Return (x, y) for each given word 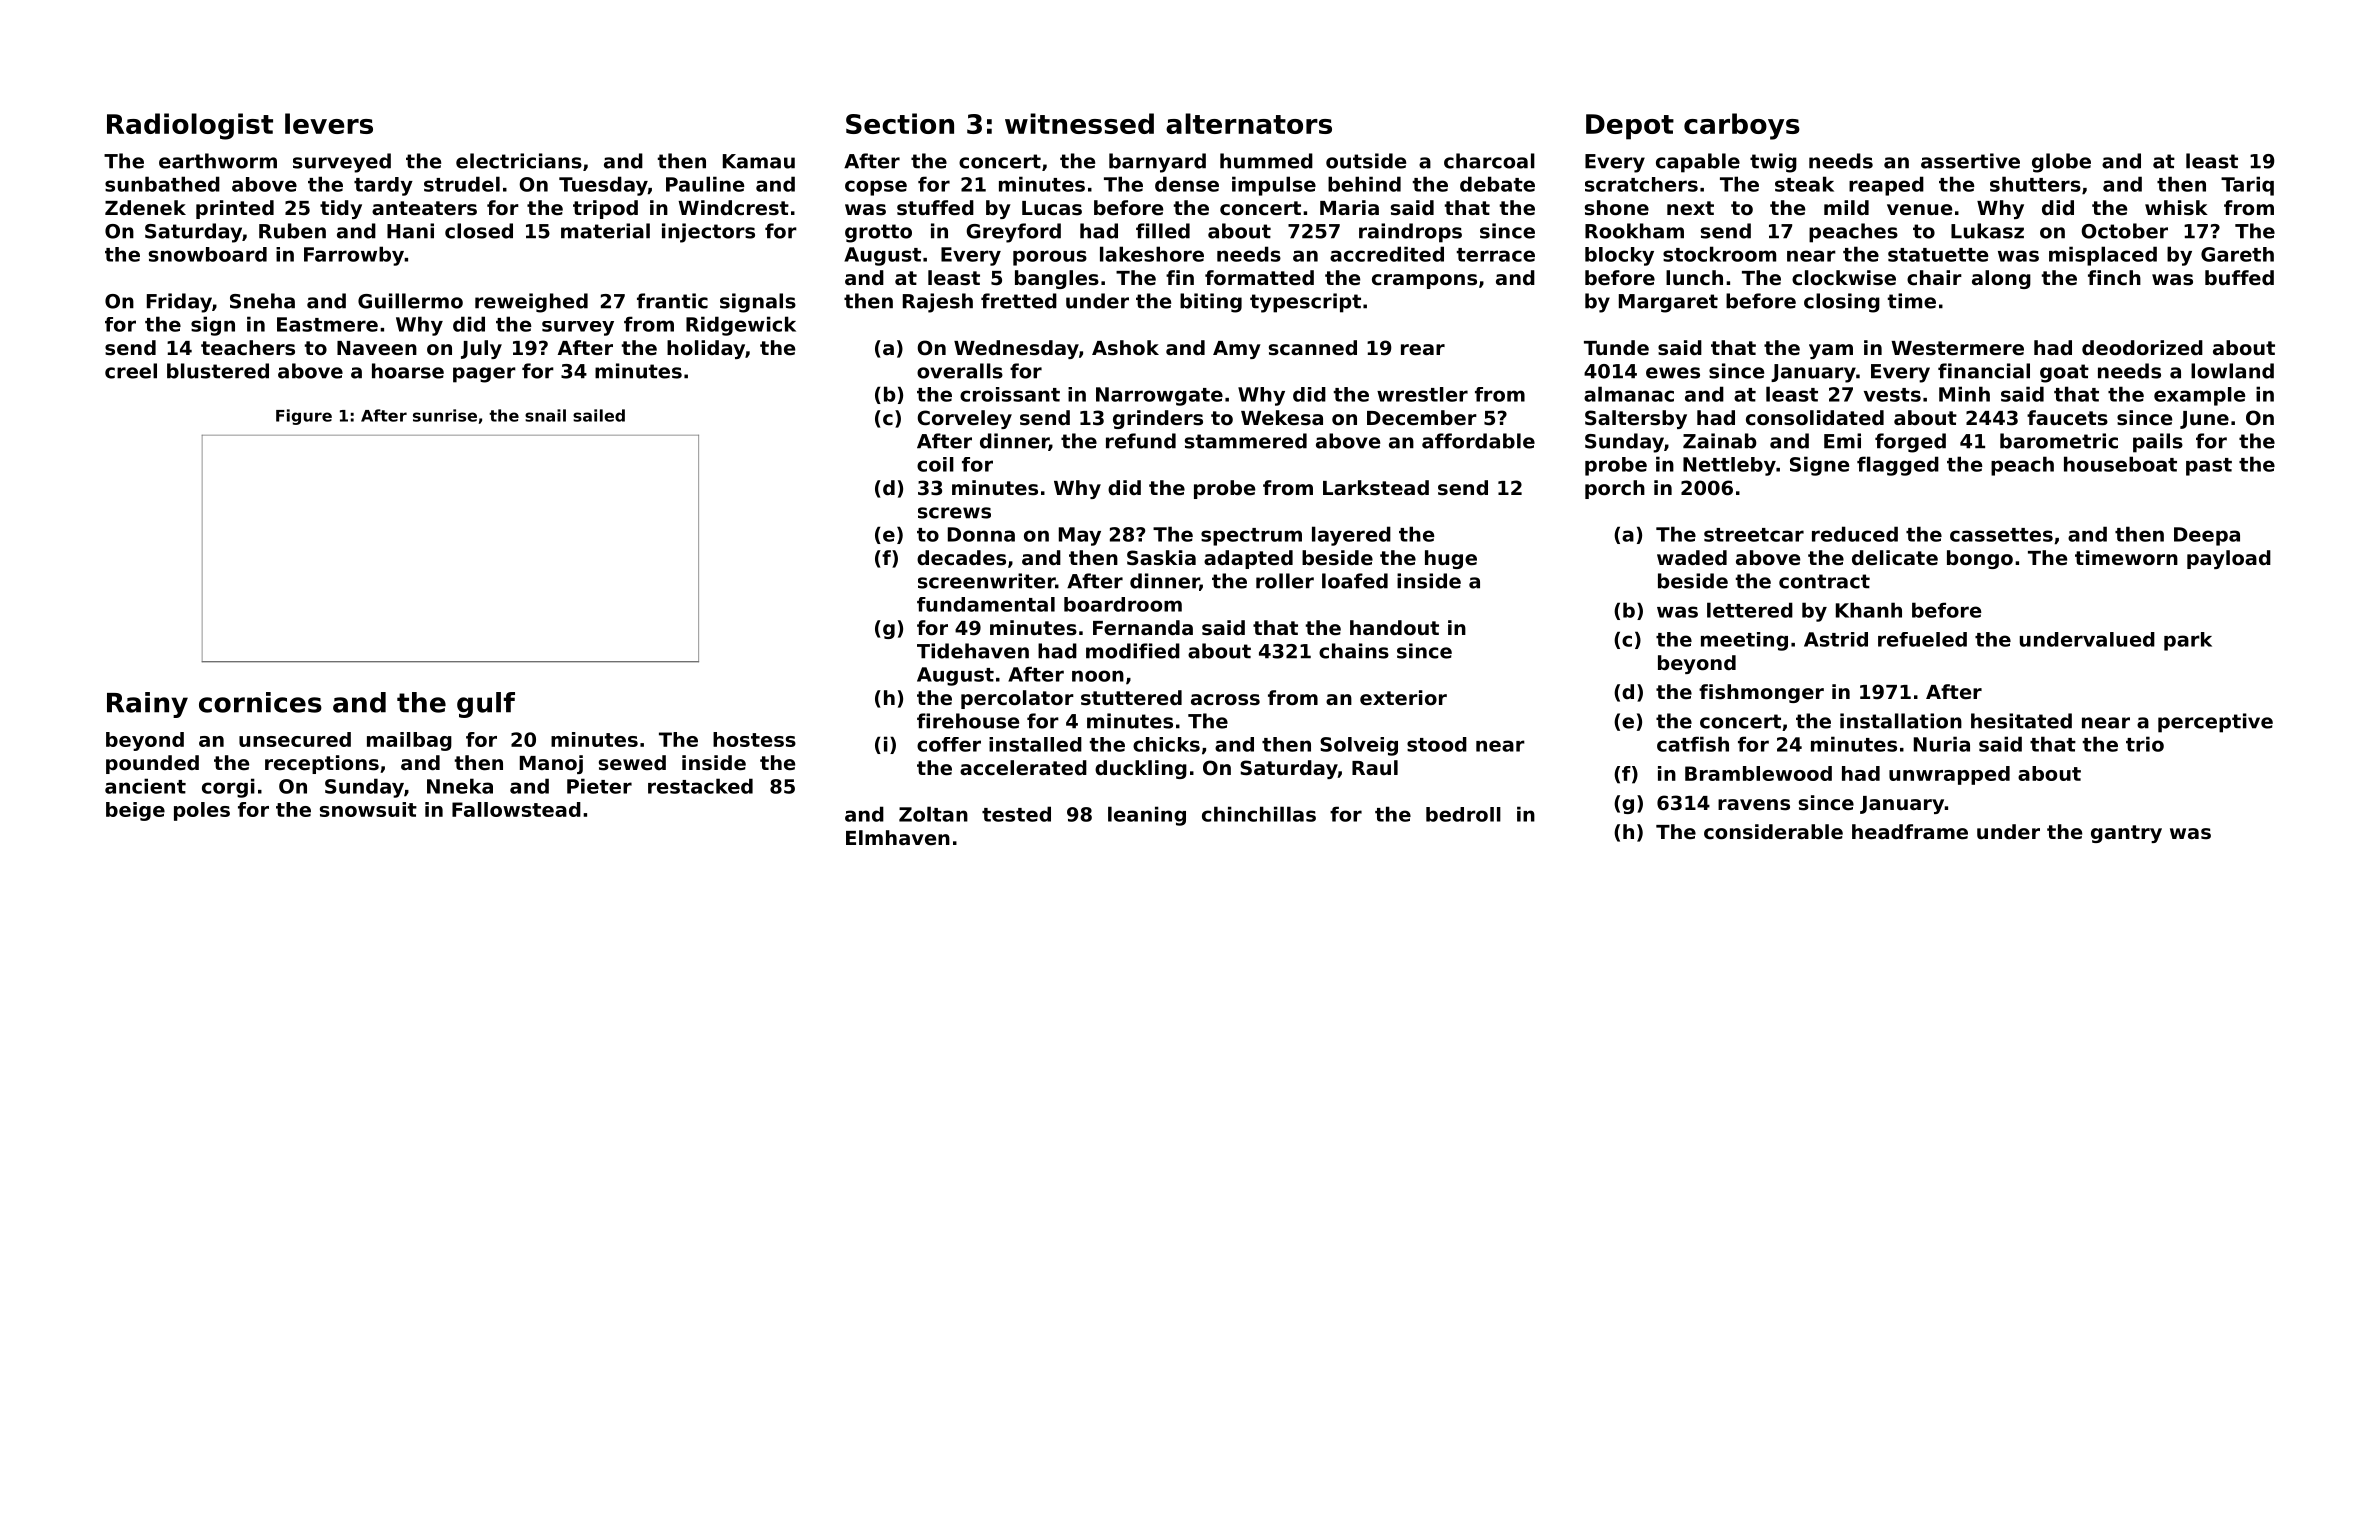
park (2188, 641)
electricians (519, 161)
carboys (1742, 126)
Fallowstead (516, 809)
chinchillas (1259, 814)
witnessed (1079, 123)
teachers (248, 348)
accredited (1387, 254)
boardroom (1123, 604)
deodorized (2142, 348)
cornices (260, 702)
